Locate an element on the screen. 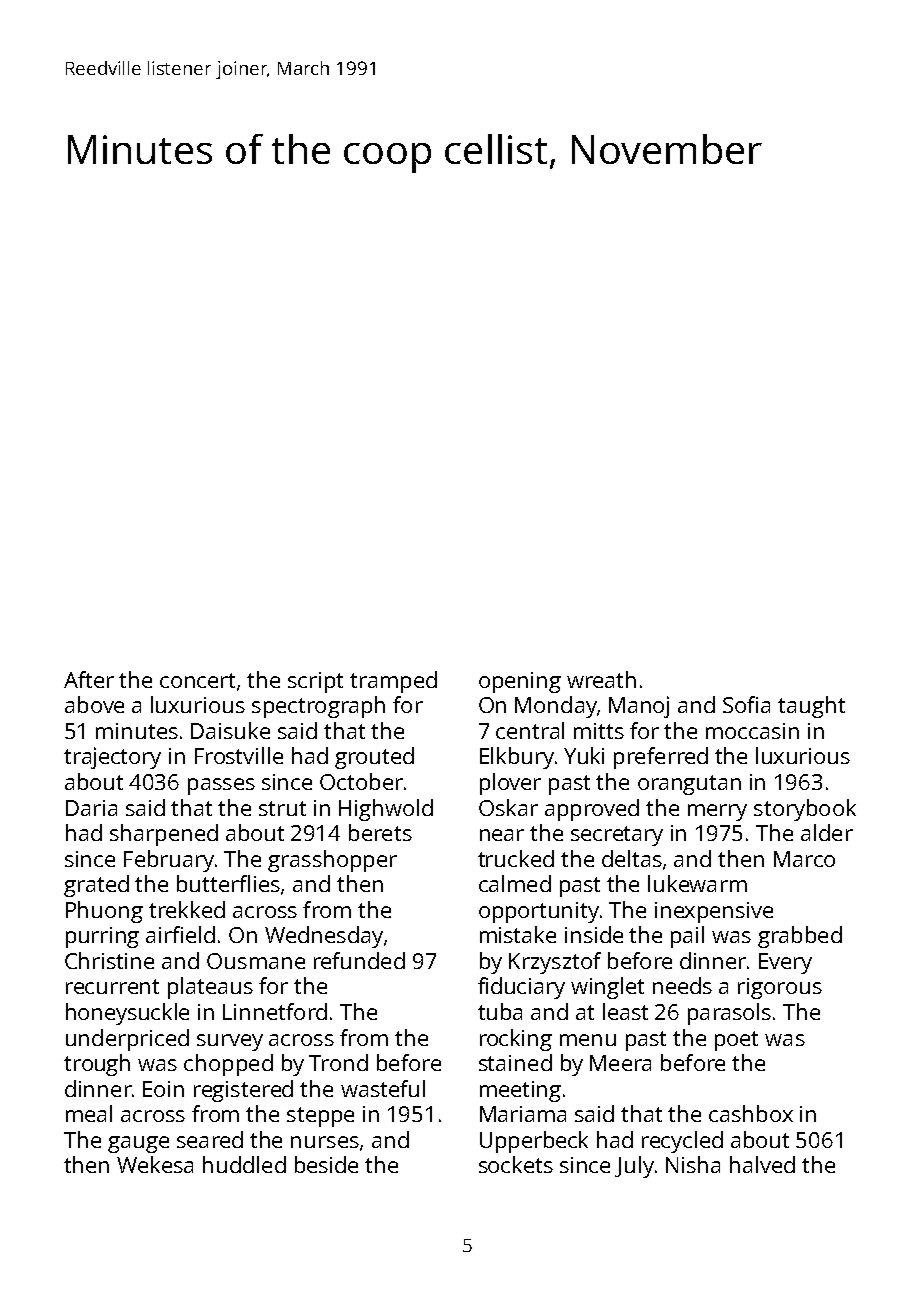  halved is located at coordinates (762, 1164).
